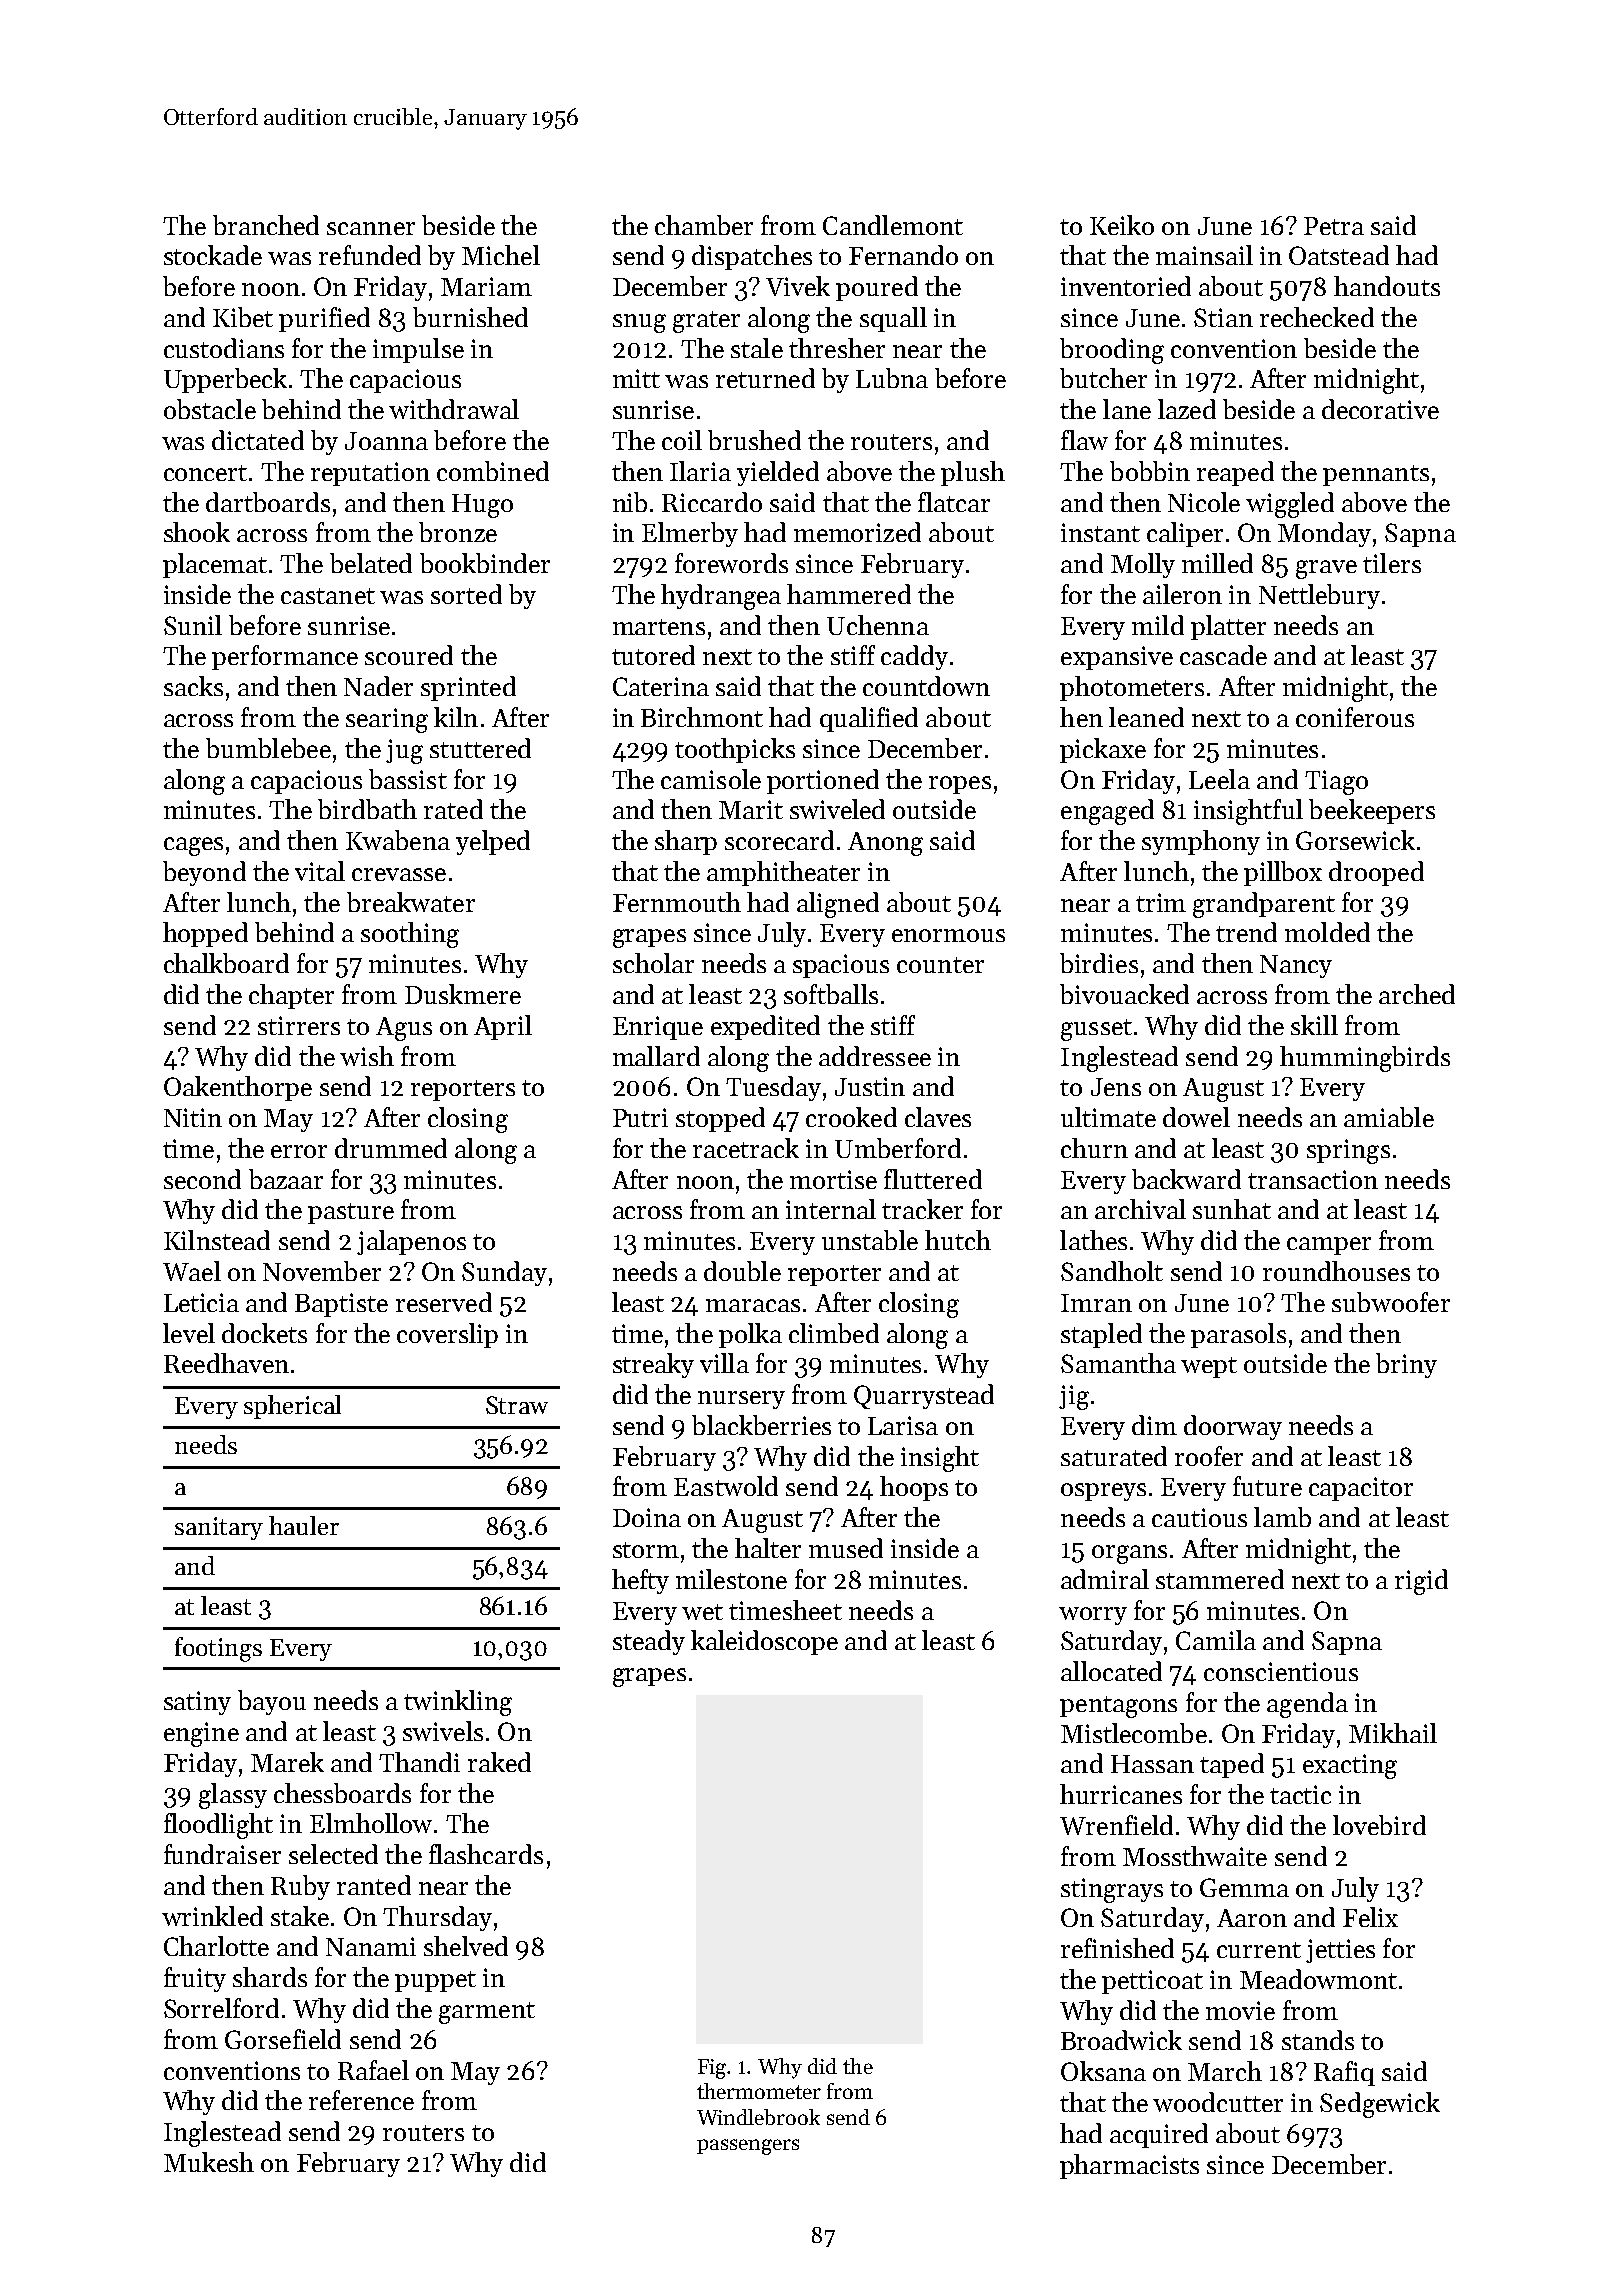  Describe the element at coordinates (409, 655) in the screenshot. I see `scoured` at that location.
